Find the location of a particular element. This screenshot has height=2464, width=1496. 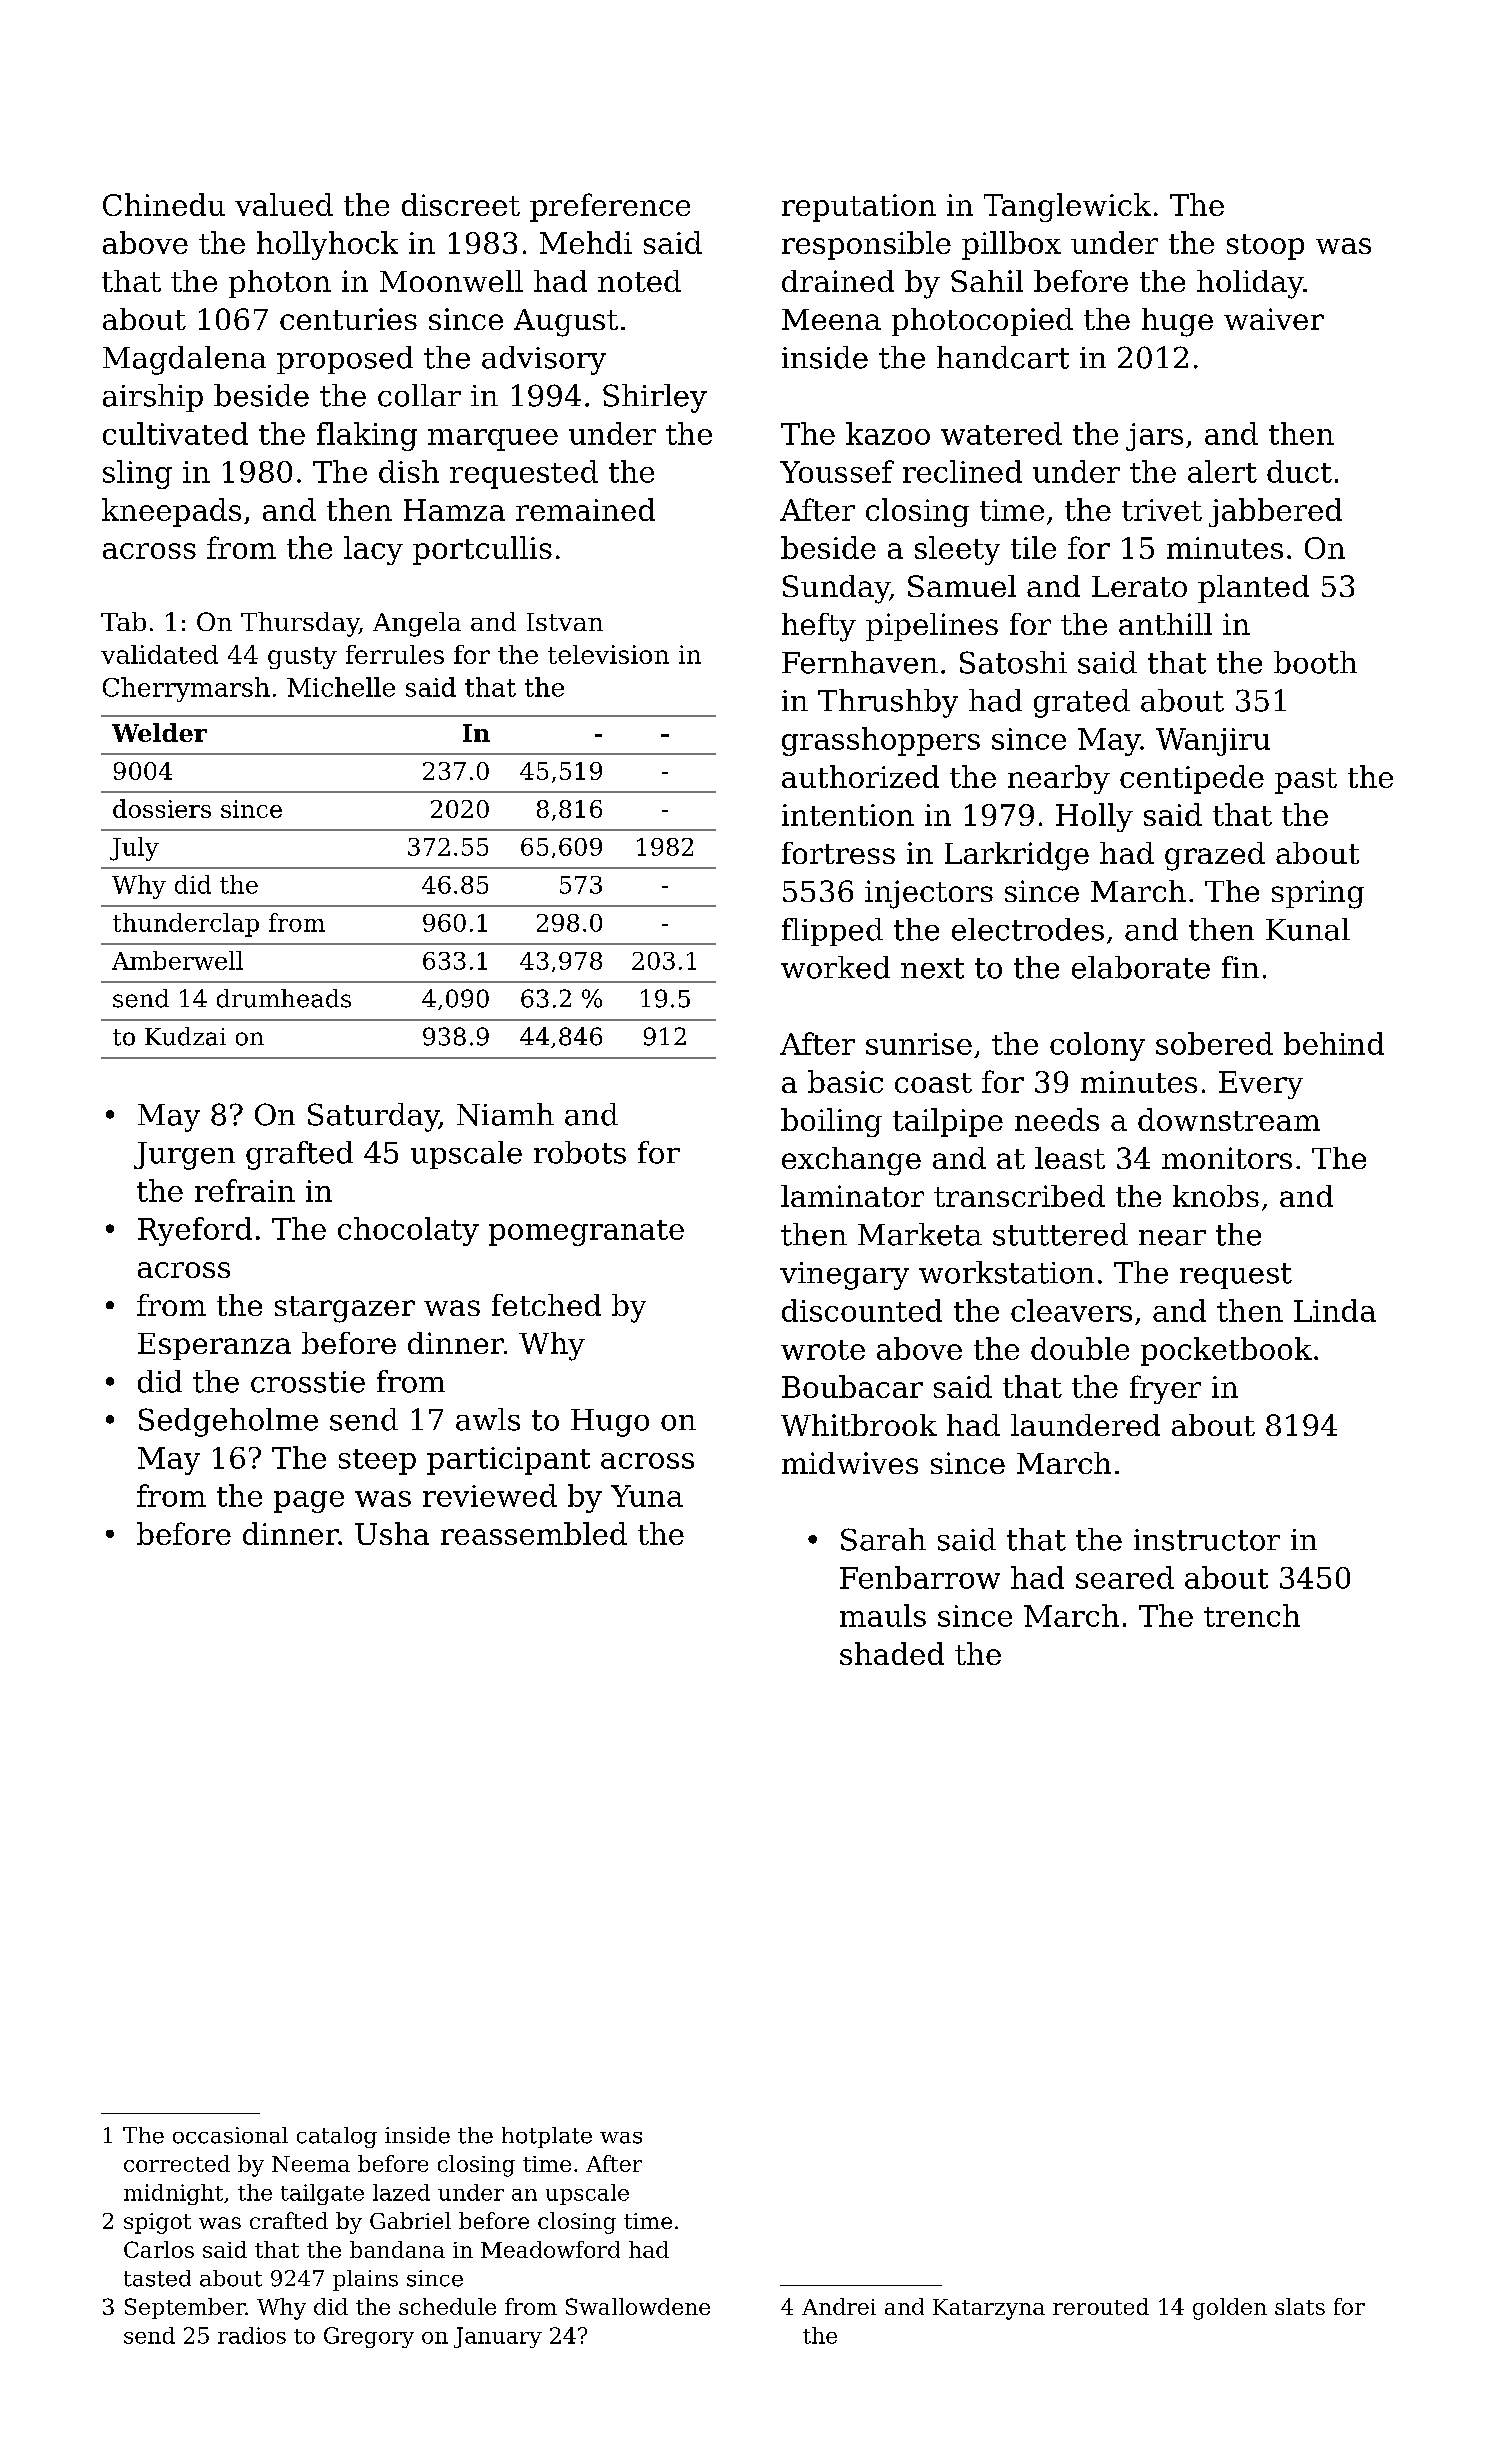

reputation is located at coordinates (859, 208).
